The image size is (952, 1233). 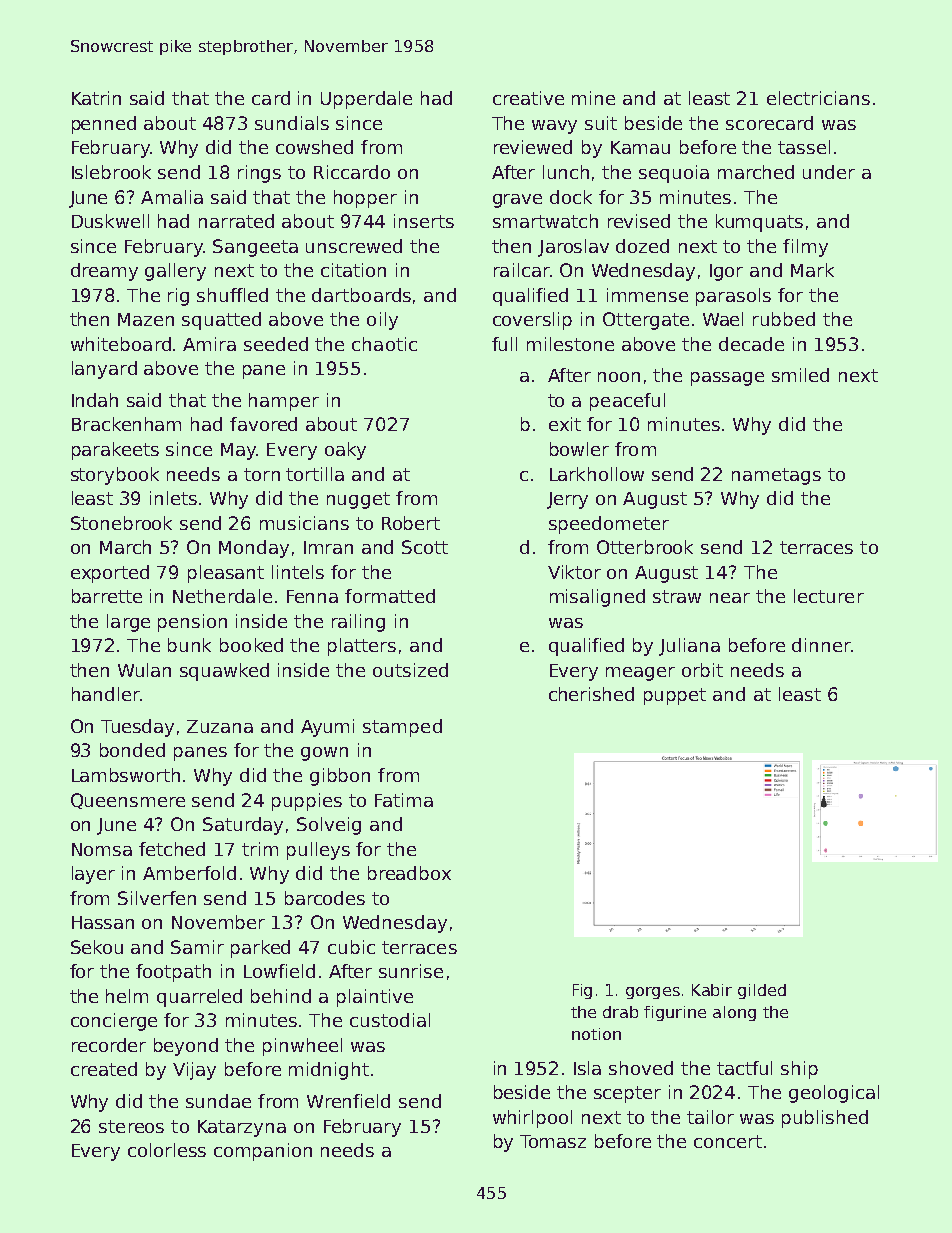 I want to click on oily, so click(x=382, y=321).
